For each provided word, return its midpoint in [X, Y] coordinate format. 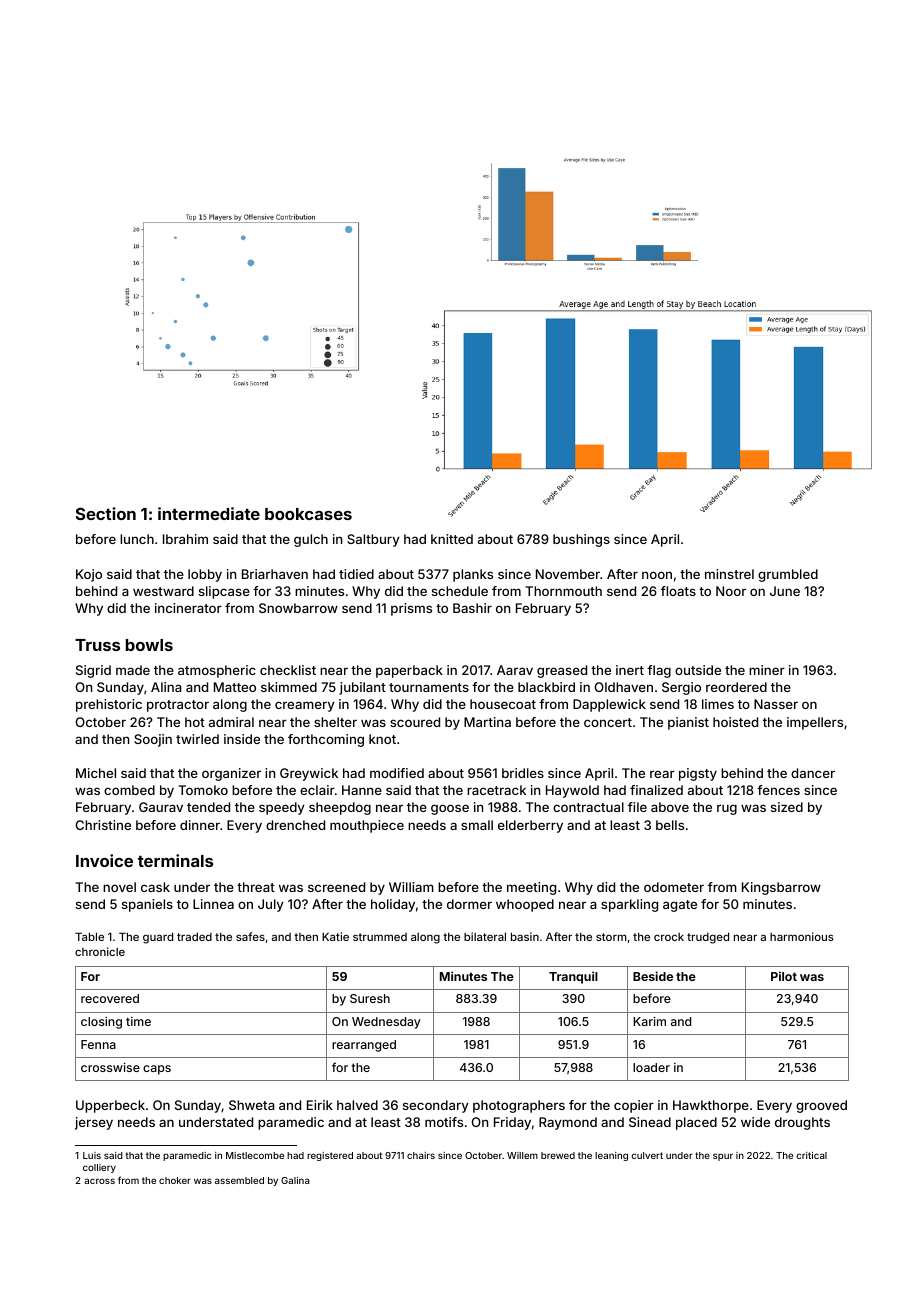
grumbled [788, 575]
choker [175, 1180]
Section [106, 513]
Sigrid [93, 671]
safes [250, 936]
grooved [821, 1106]
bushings [581, 540]
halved [357, 1105]
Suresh [370, 998]
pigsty [698, 774]
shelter [335, 722]
